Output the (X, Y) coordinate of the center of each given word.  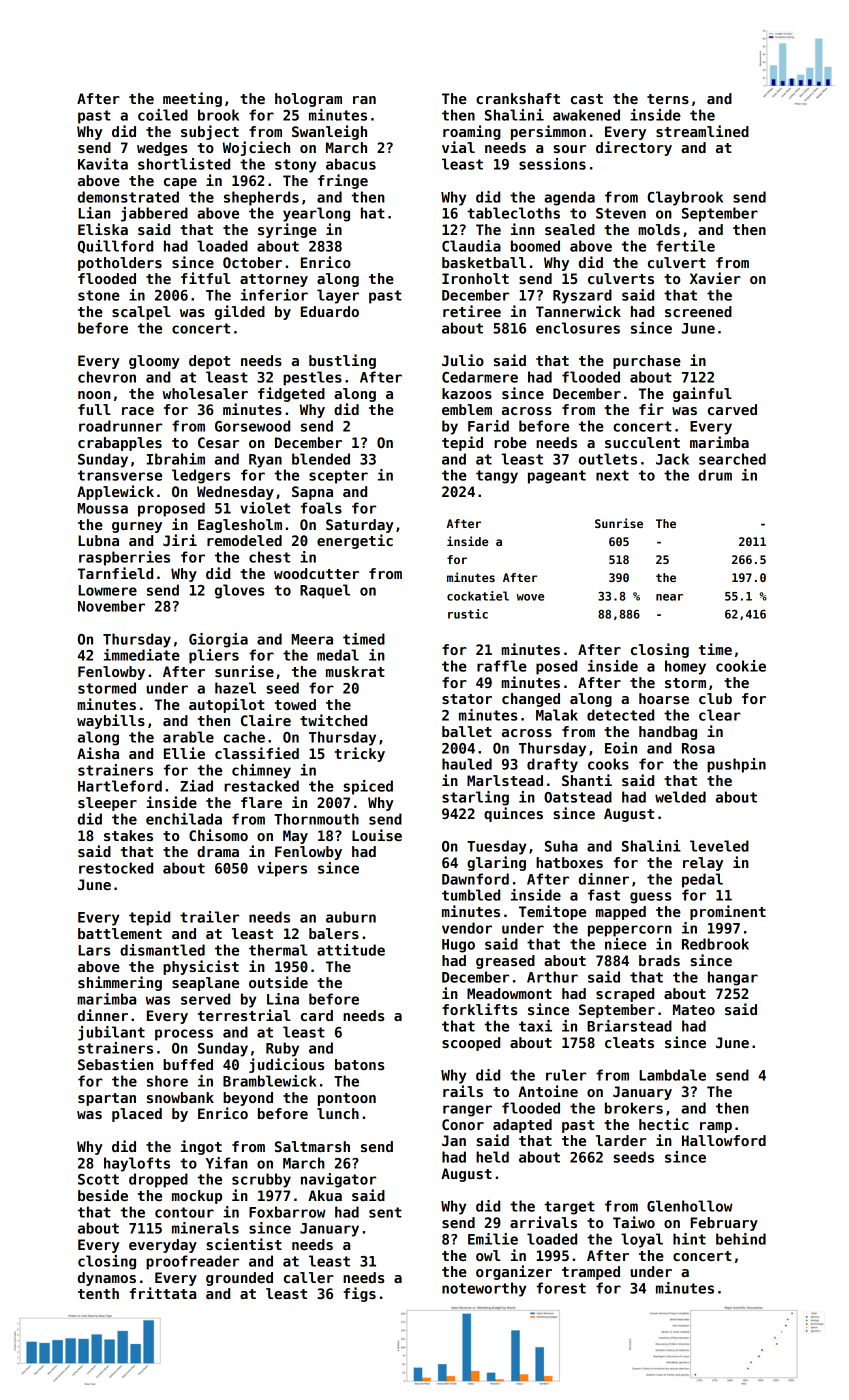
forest (561, 1288)
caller (309, 1277)
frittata (163, 1293)
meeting (192, 99)
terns (668, 99)
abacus (351, 164)
